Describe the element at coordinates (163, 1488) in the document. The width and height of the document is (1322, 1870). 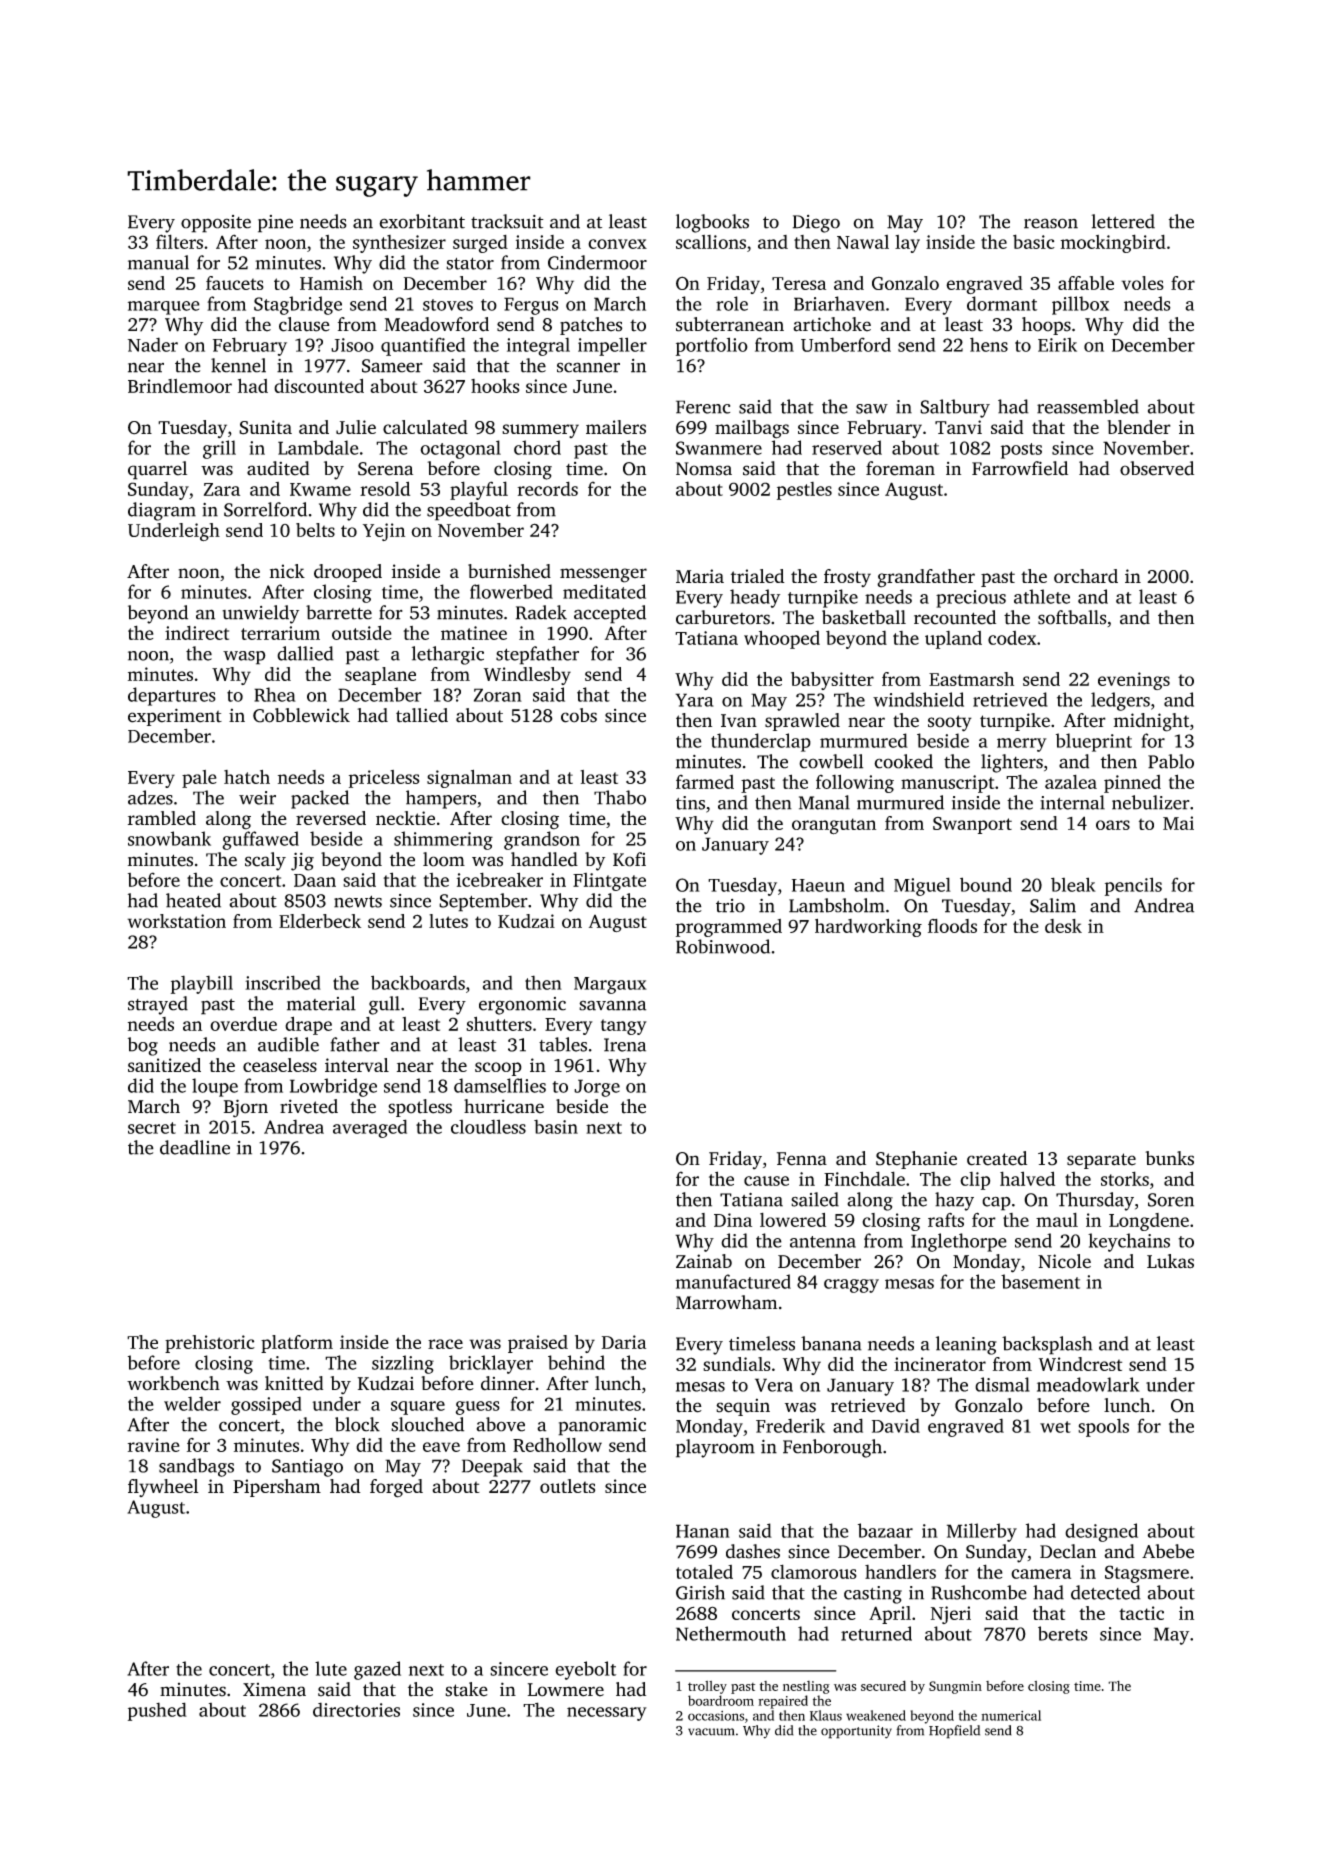
I see `flywheel` at that location.
